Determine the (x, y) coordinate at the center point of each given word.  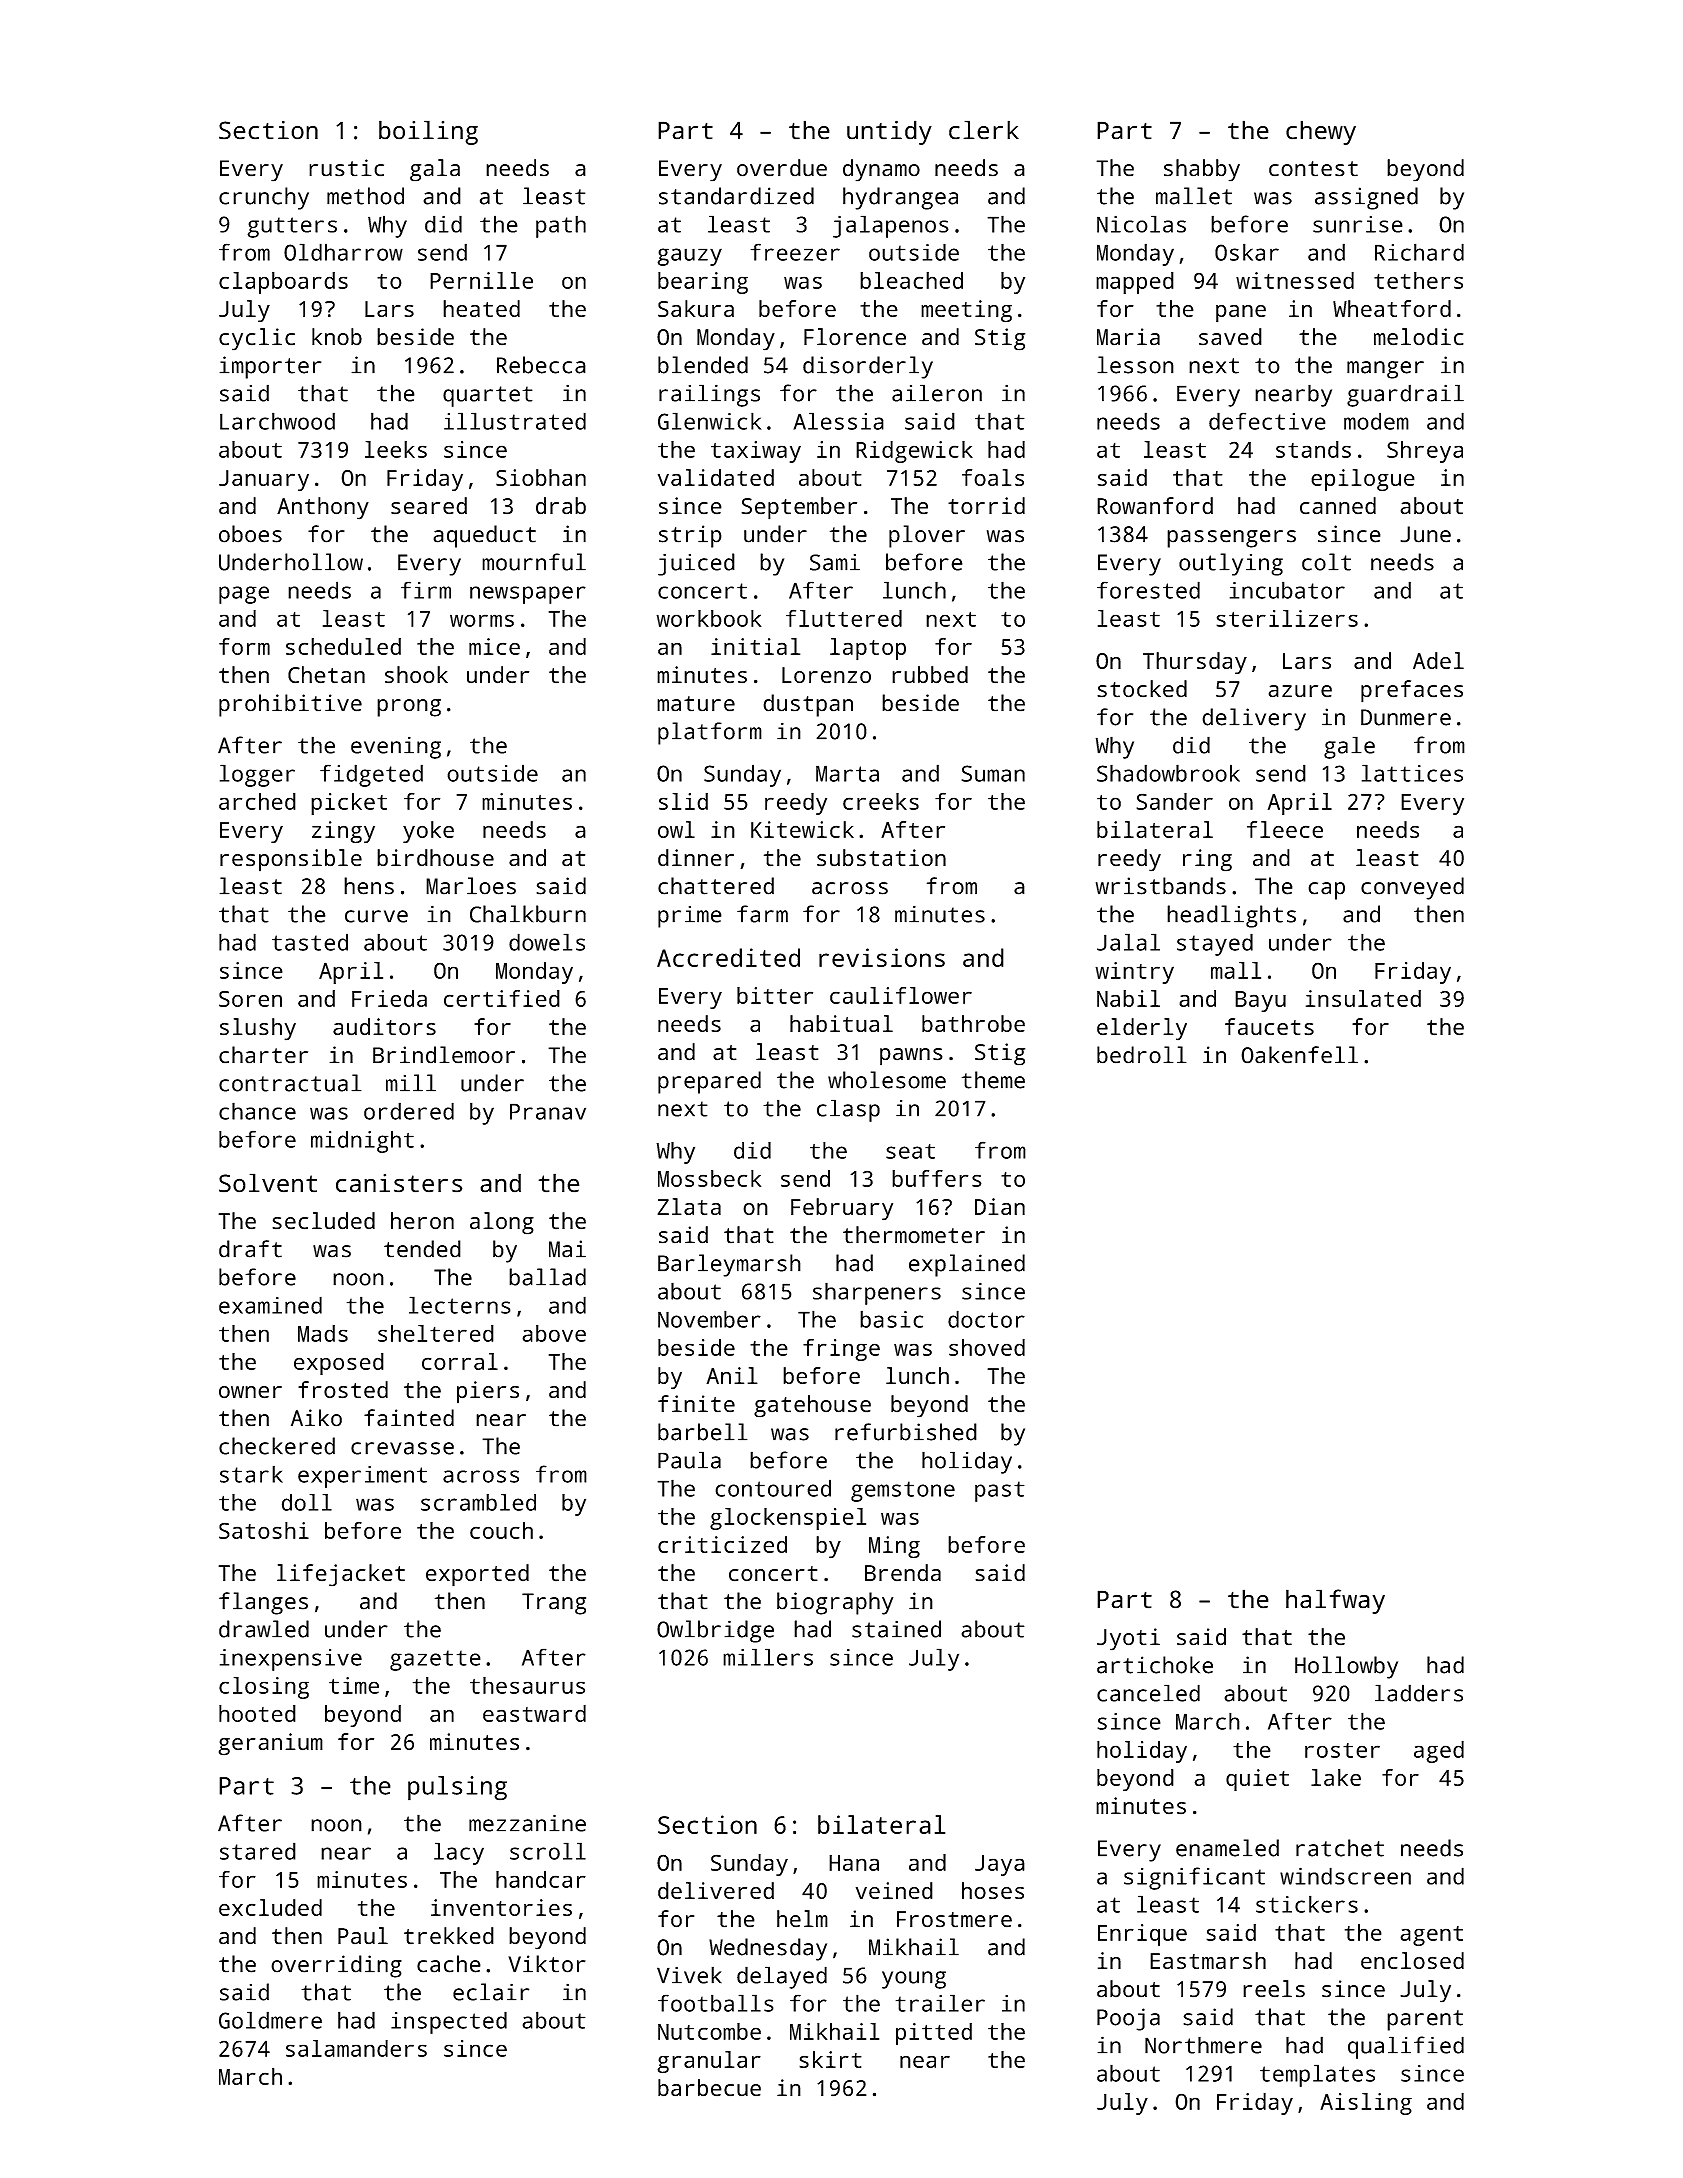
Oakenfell (1299, 1055)
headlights (1231, 916)
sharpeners (877, 1293)
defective (1267, 421)
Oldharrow (343, 252)
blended (703, 365)
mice (494, 646)
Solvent (268, 1183)
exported (477, 1575)
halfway (1335, 1601)
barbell (703, 1432)
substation (881, 858)
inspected (449, 2022)
